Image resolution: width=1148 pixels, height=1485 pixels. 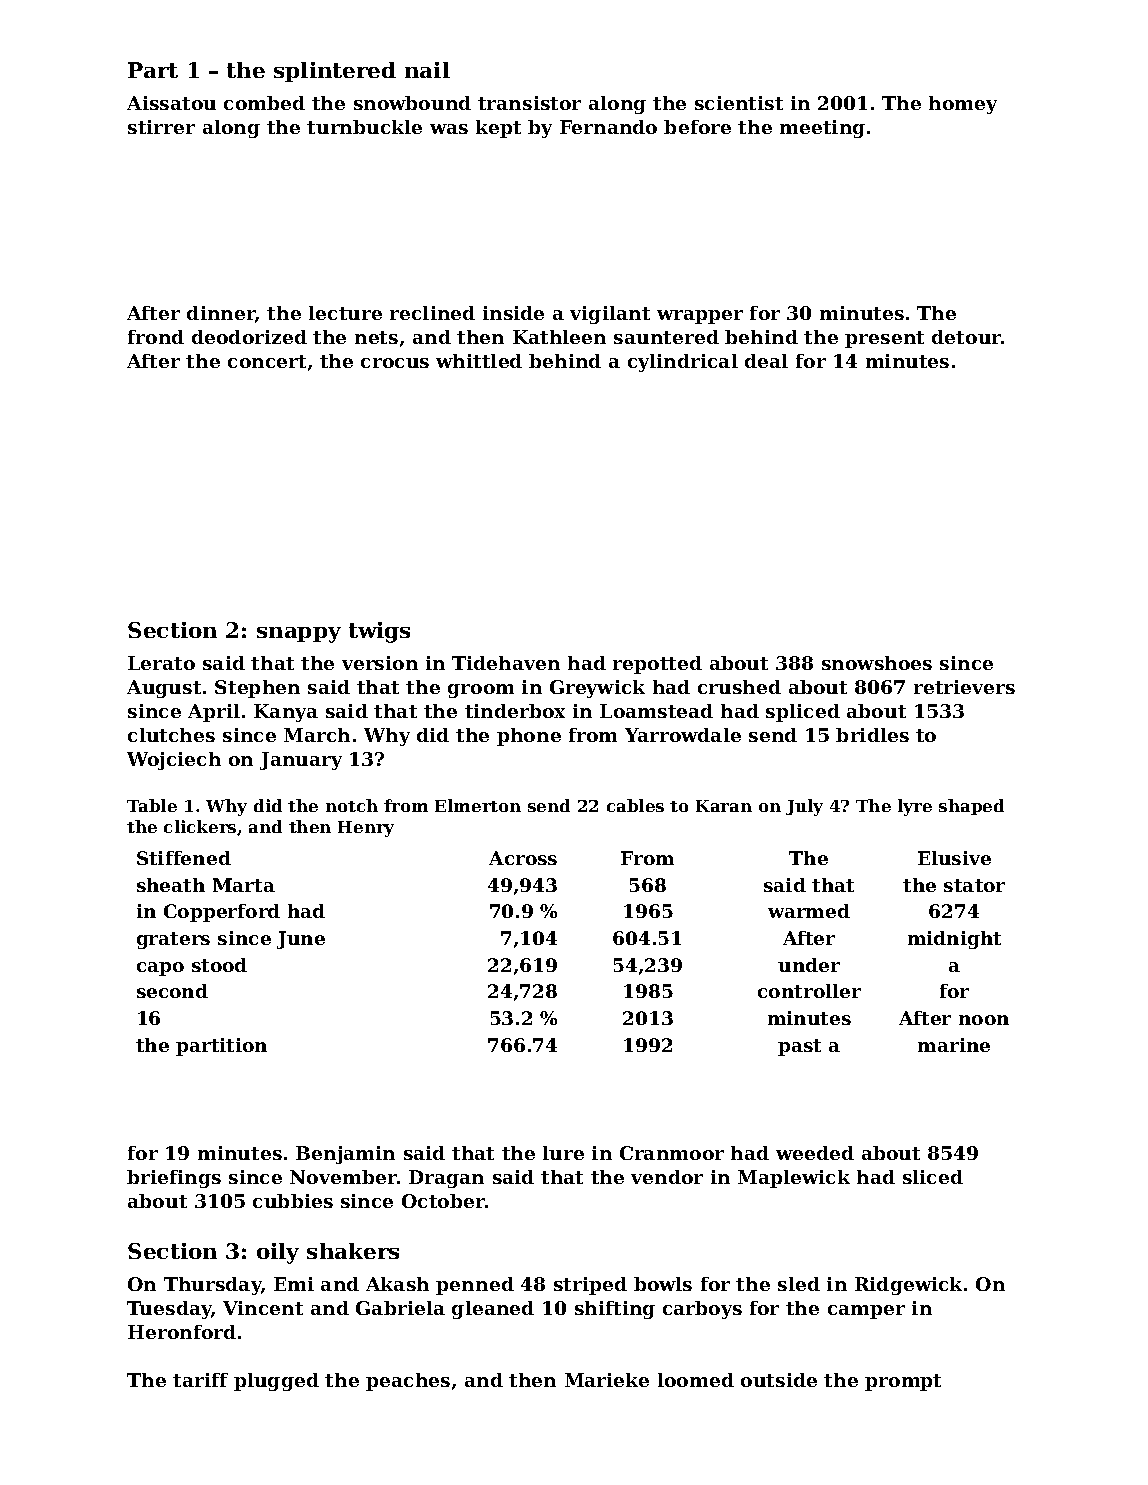 I want to click on outside, so click(x=779, y=1380).
